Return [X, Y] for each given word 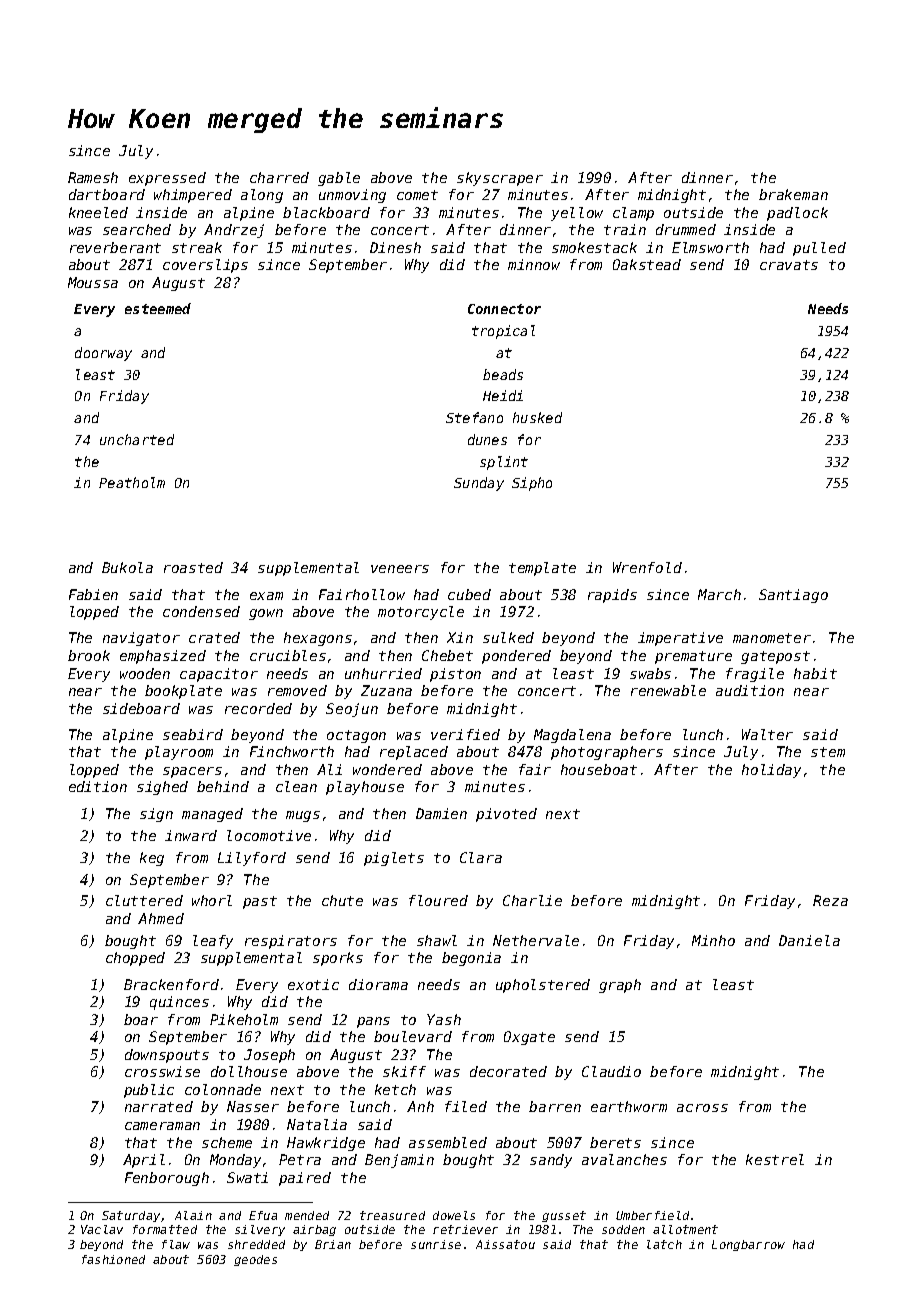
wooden [145, 673]
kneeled [98, 212]
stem [828, 752]
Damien [441, 813]
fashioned [113, 1259]
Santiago [793, 596]
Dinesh [395, 247]
